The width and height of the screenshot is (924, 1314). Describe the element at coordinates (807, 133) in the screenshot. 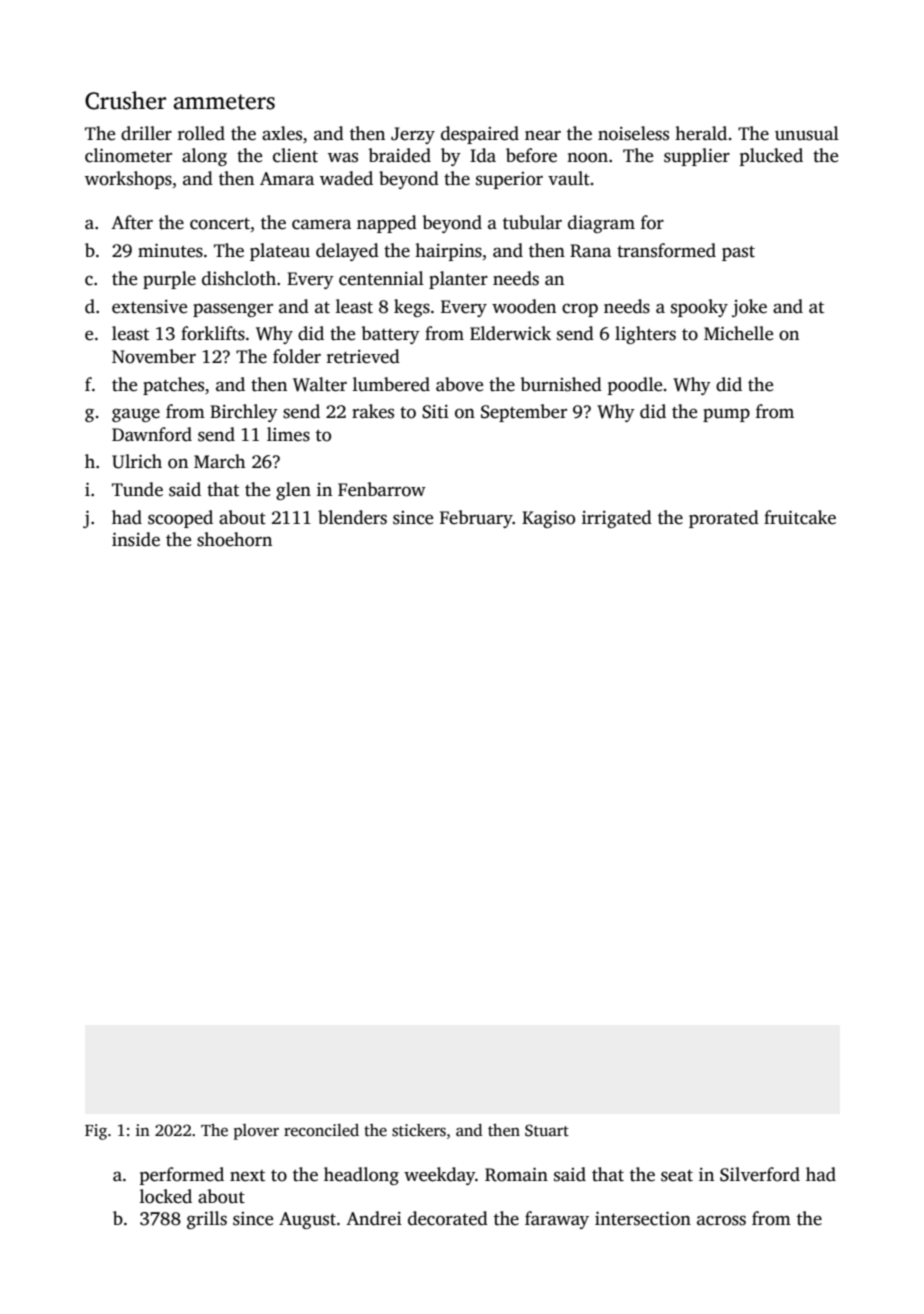

I see `unusual` at that location.
